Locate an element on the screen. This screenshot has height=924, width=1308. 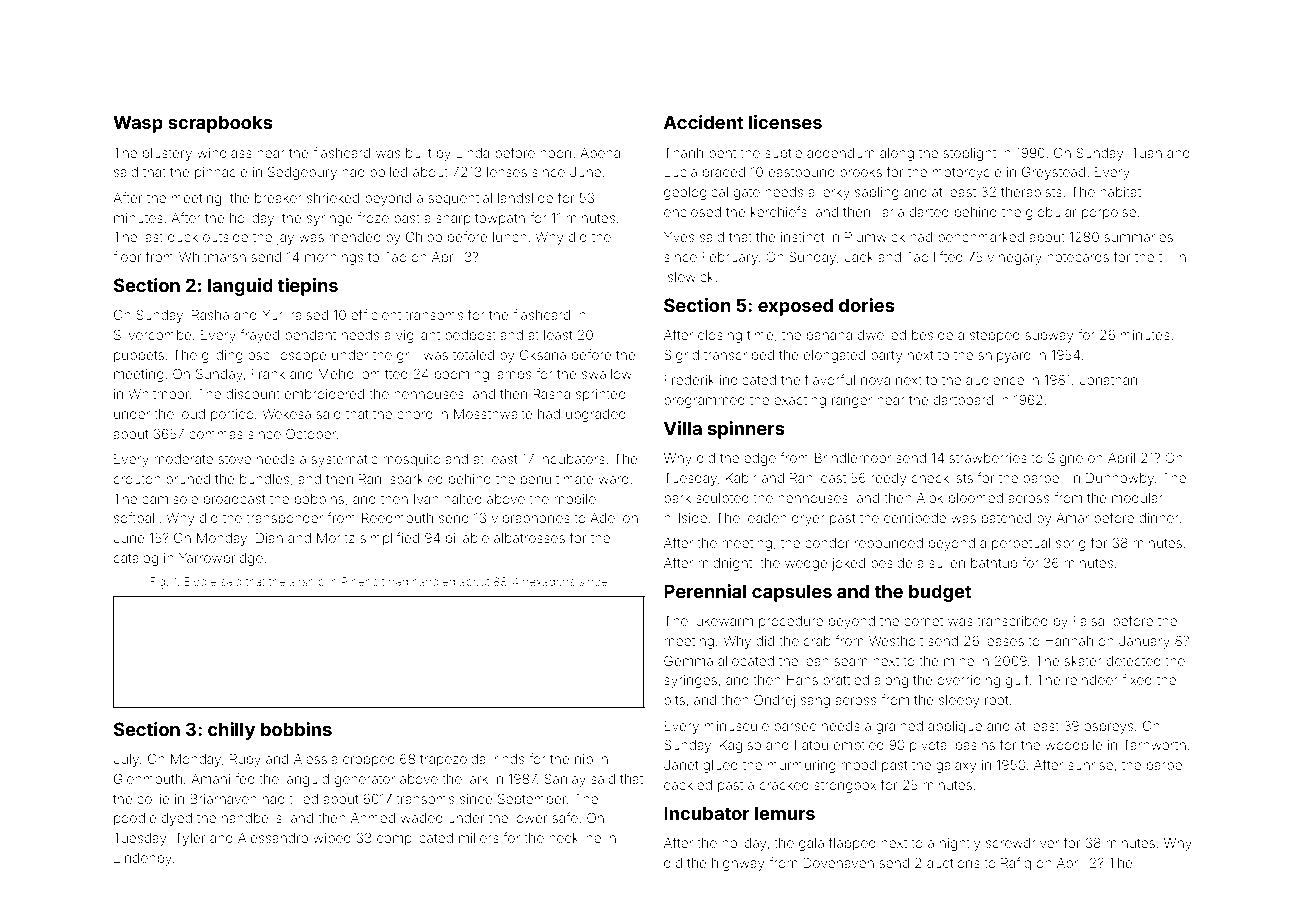
Lindenby is located at coordinates (143, 859).
